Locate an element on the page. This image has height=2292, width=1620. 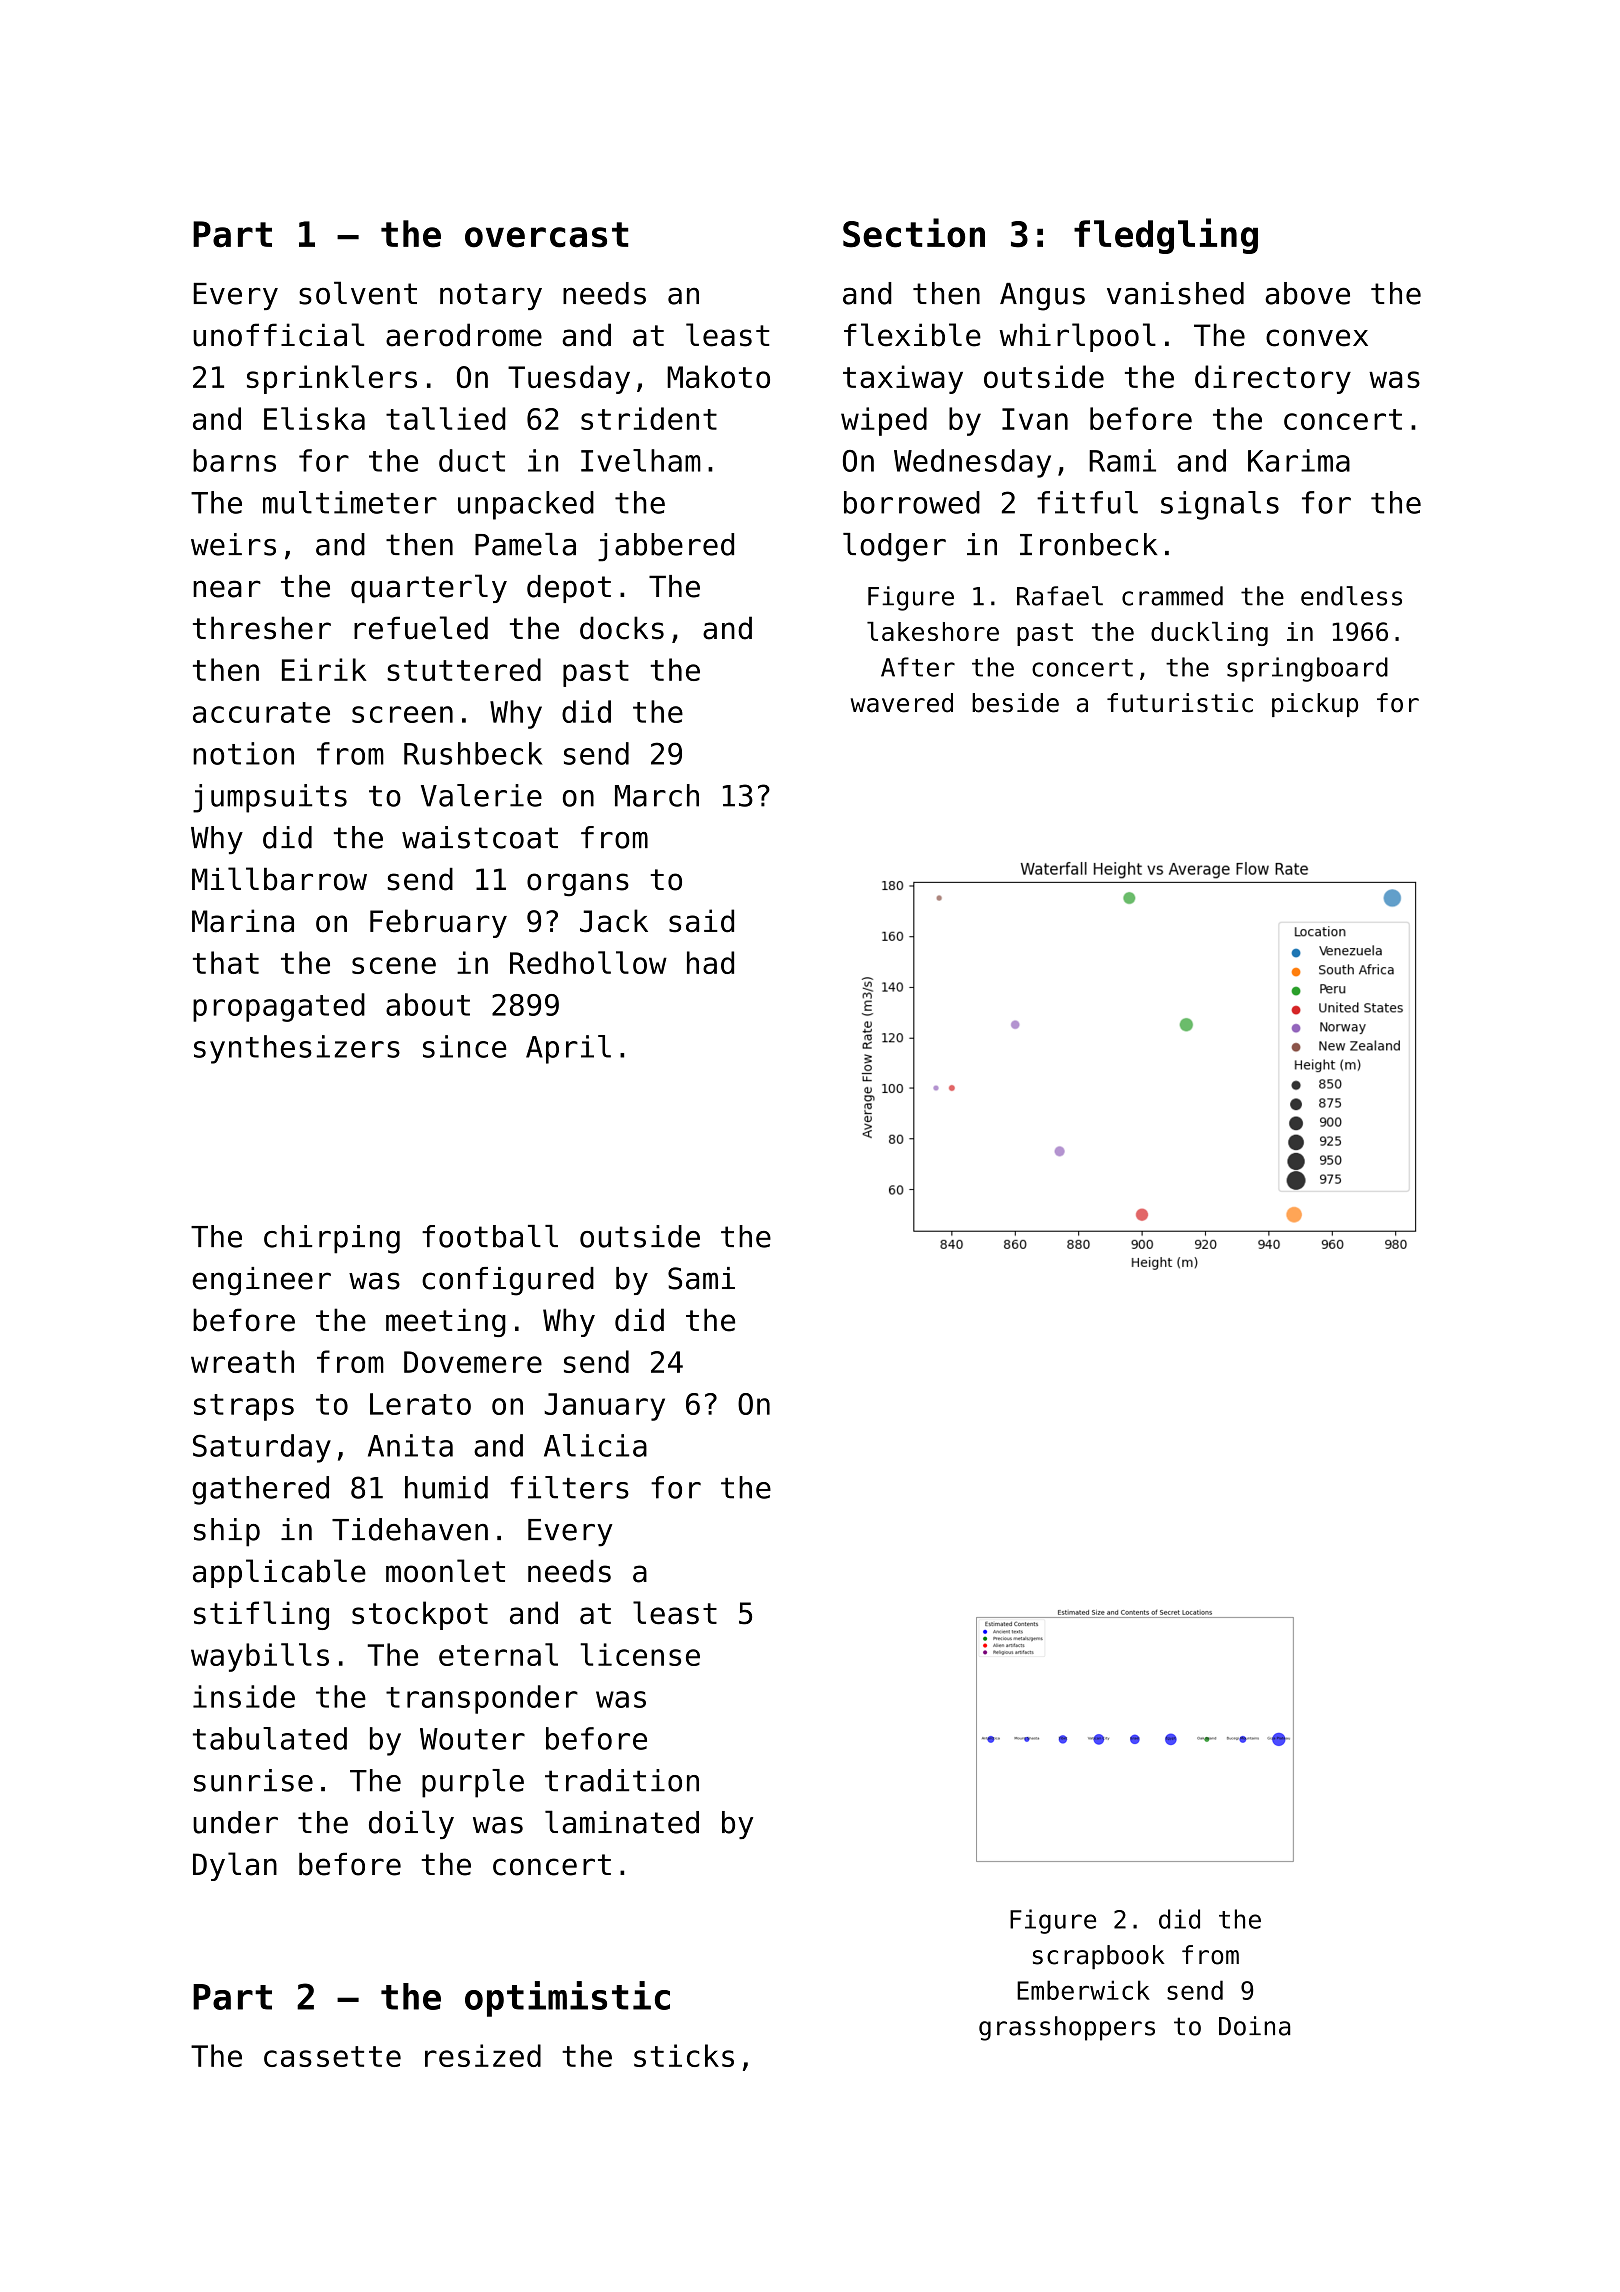
Makoto is located at coordinates (718, 376).
